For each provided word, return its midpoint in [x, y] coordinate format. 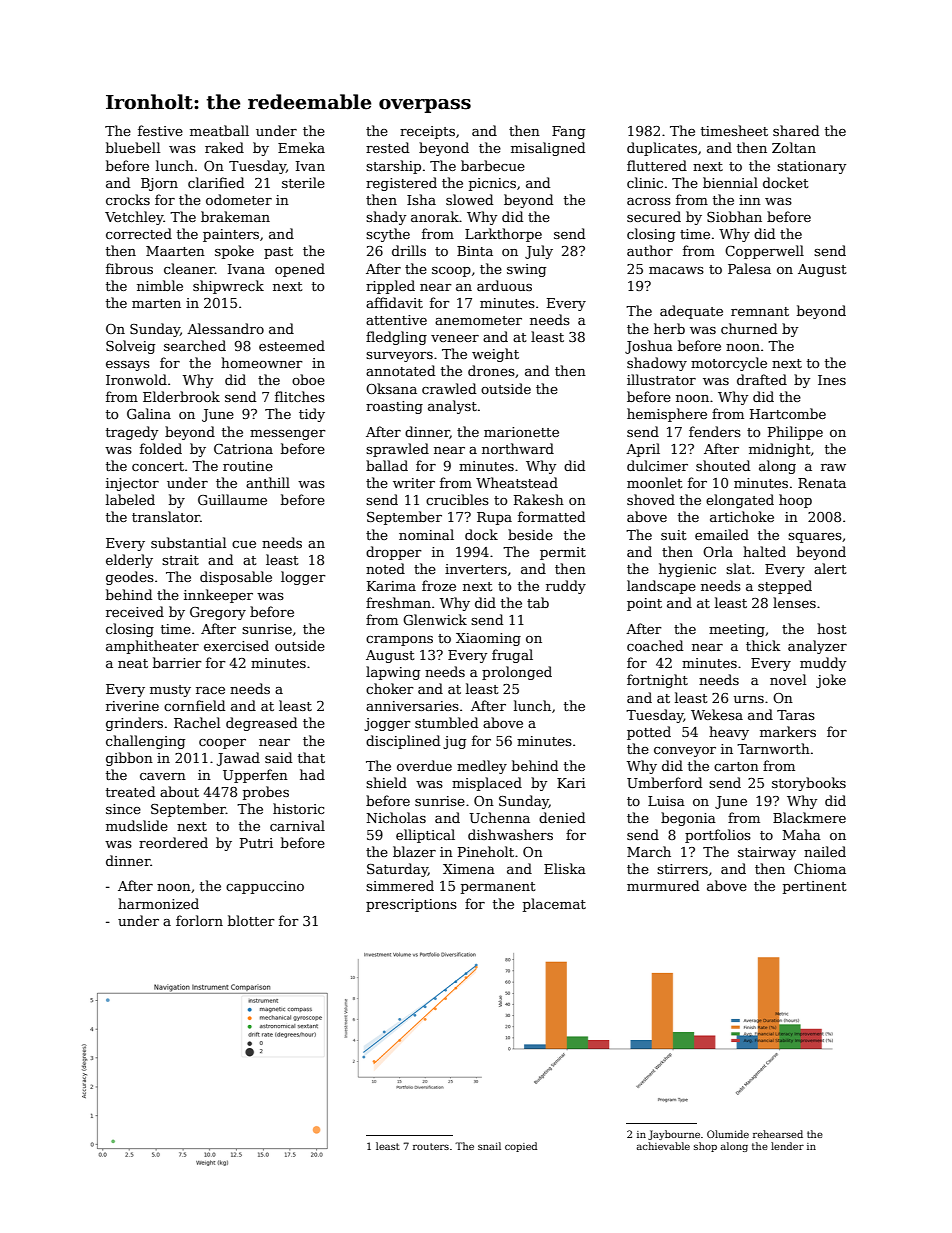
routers [431, 1146]
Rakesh [539, 499]
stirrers [682, 869]
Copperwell [764, 252]
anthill [268, 482]
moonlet [655, 482]
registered [401, 184]
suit [674, 535]
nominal [426, 534]
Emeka [301, 147]
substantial [188, 542]
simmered [400, 885]
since [123, 809]
